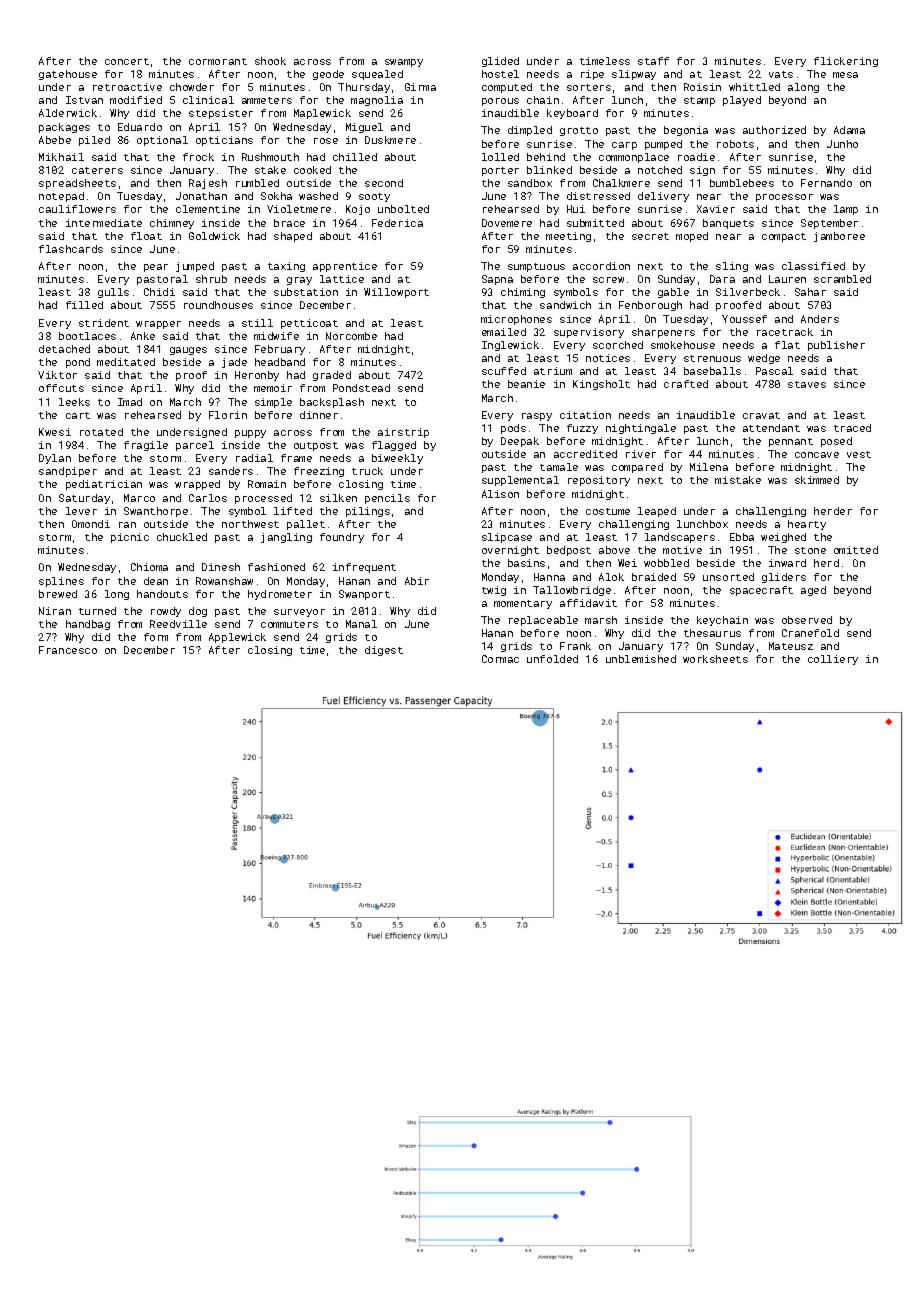 This page has height=1308, width=924. What do you see at coordinates (546, 157) in the page?
I see `behind` at bounding box center [546, 157].
